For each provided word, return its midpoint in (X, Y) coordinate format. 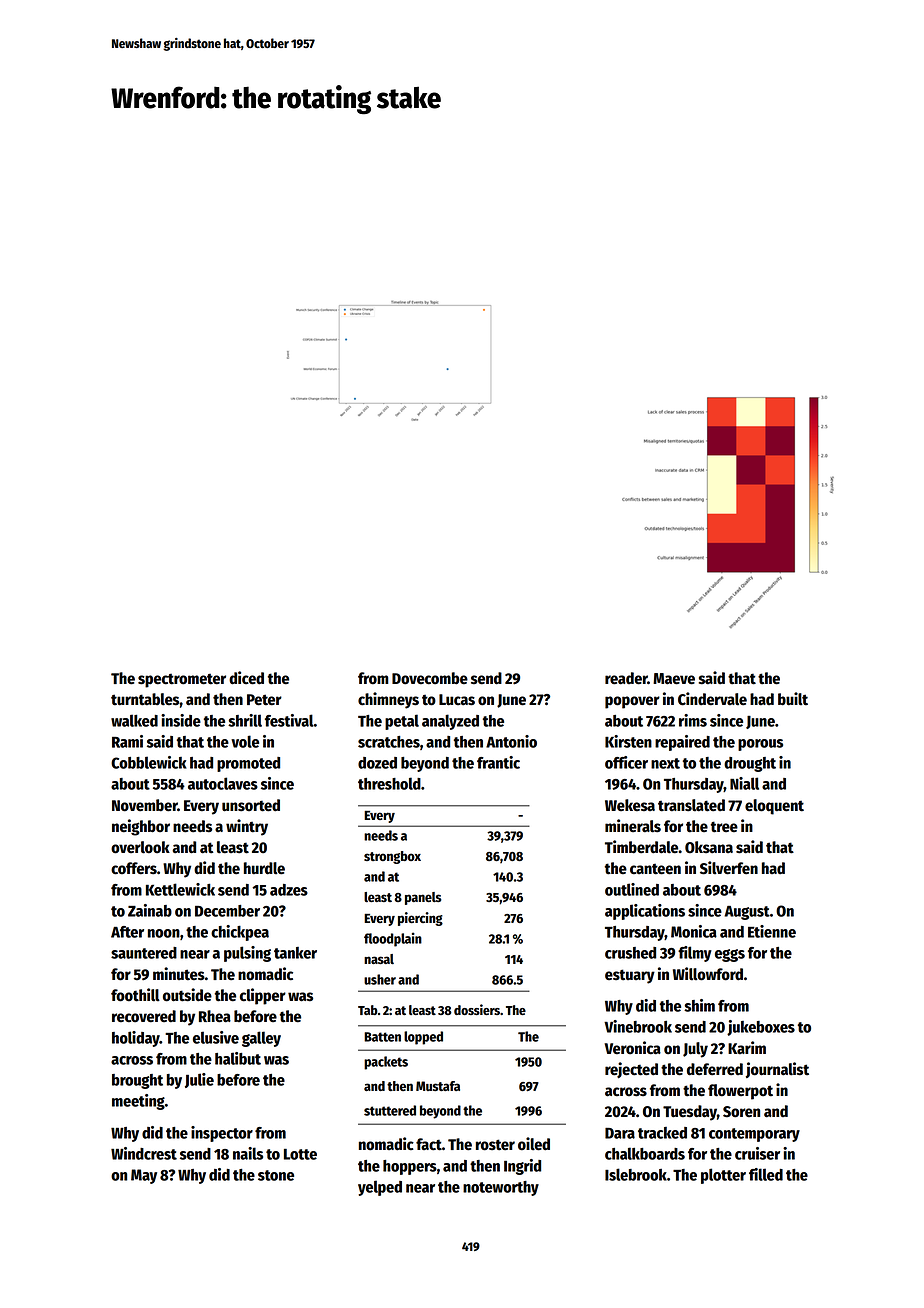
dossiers (477, 1009)
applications (645, 912)
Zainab (150, 910)
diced (246, 678)
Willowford (708, 974)
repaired (682, 743)
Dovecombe (430, 678)
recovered (144, 1016)
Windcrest (144, 1153)
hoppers (410, 1167)
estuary (630, 976)
